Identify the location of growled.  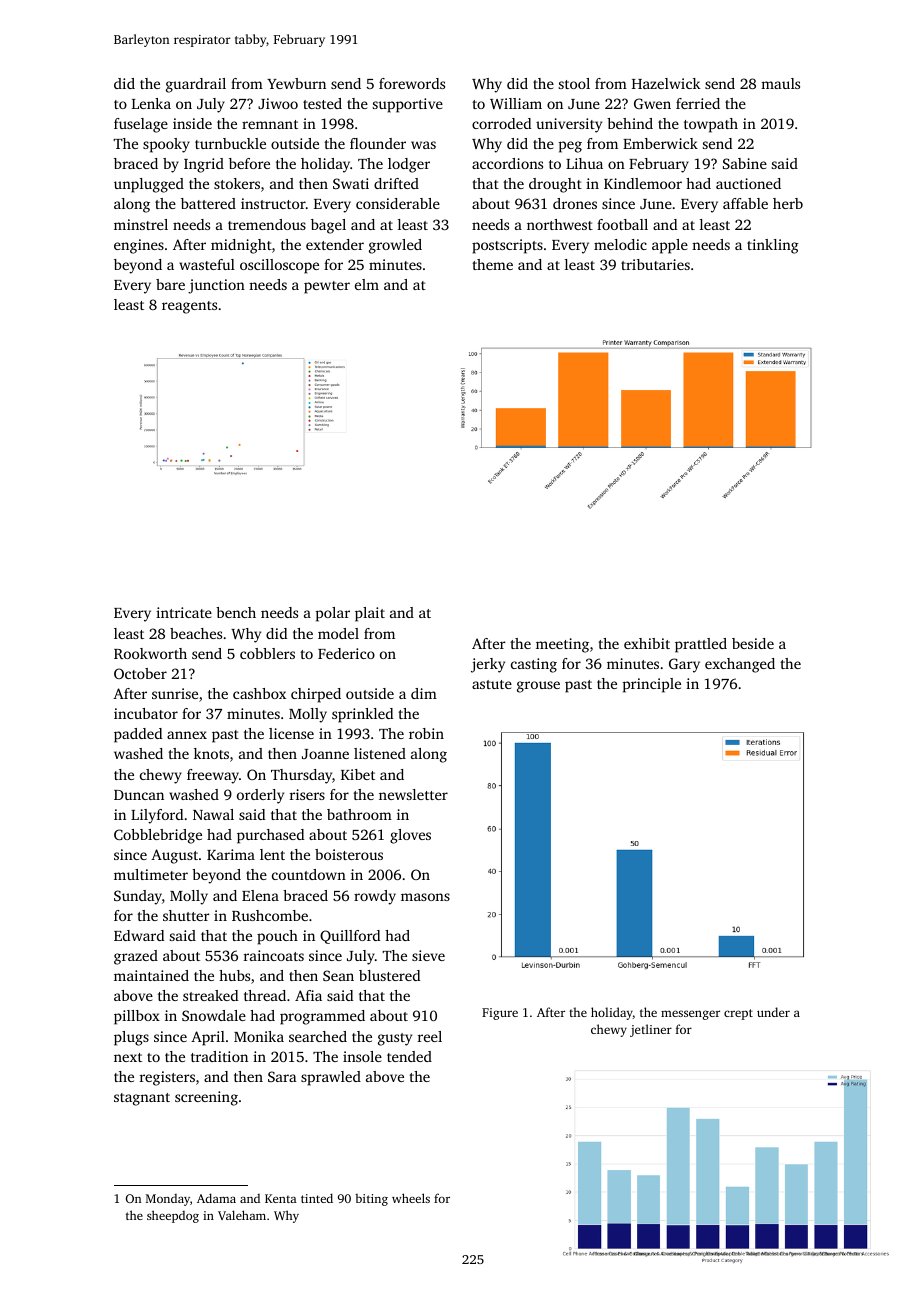
(395, 246).
